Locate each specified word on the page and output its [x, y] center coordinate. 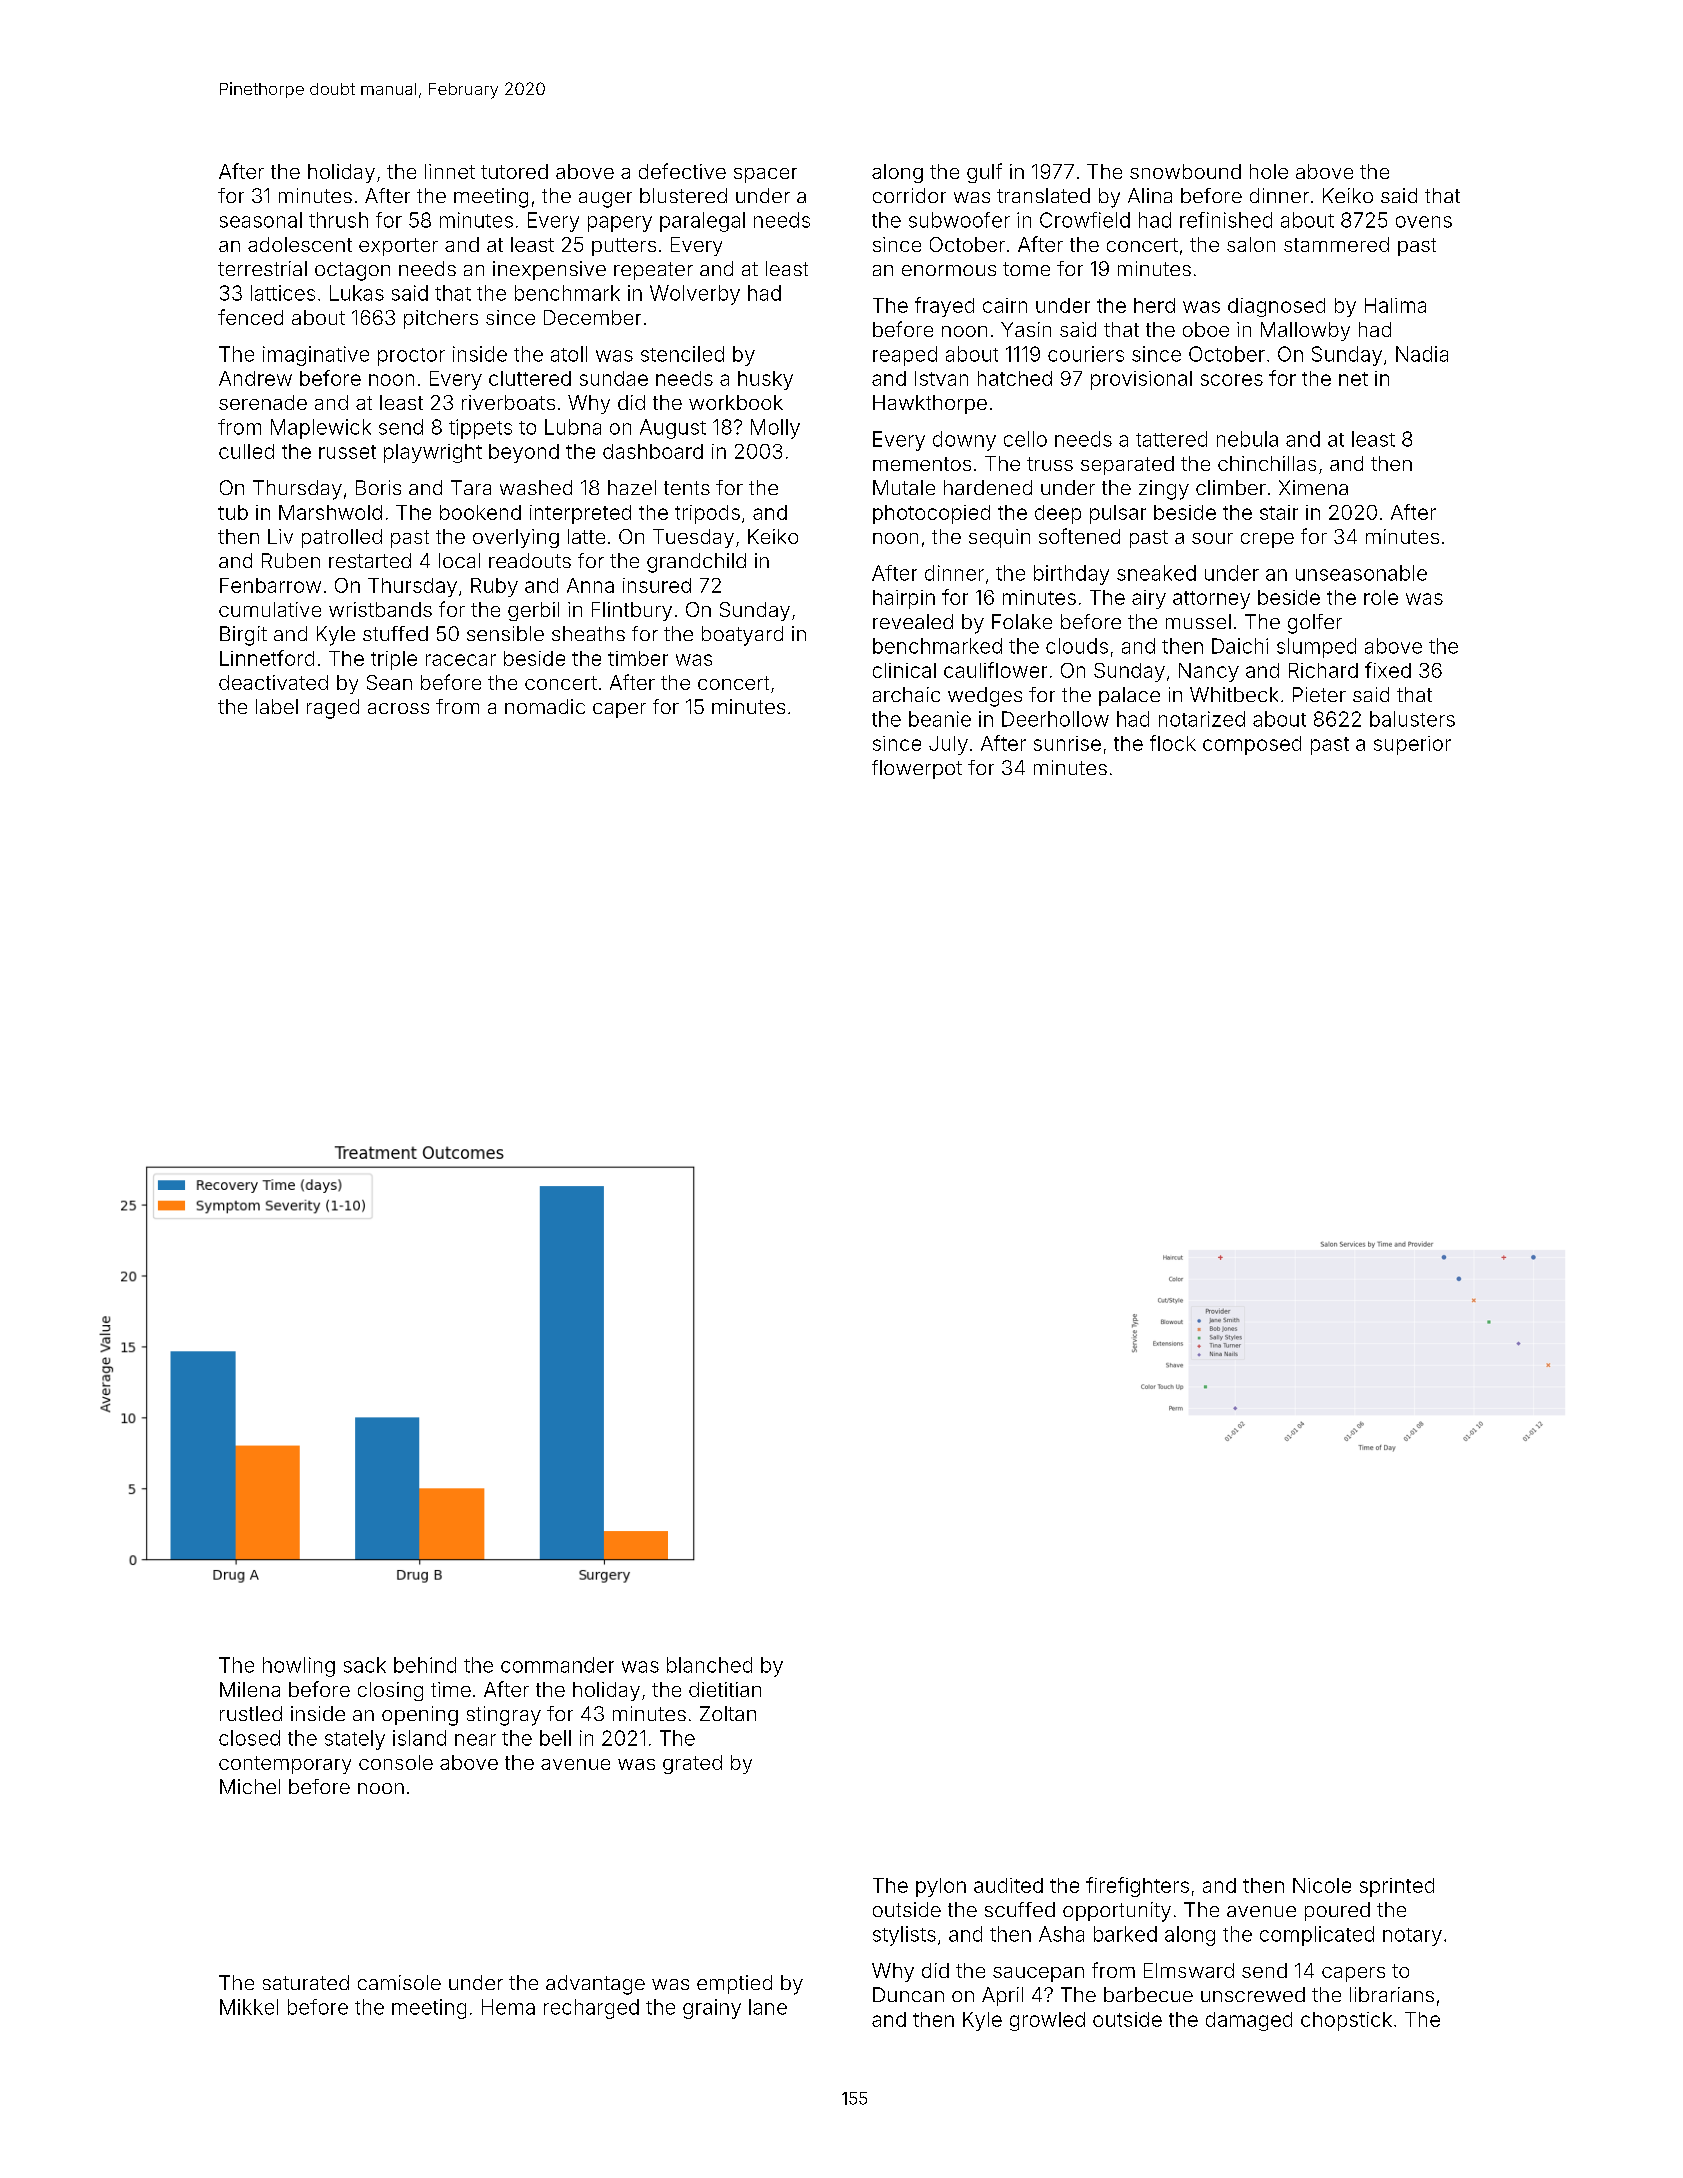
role [1381, 597]
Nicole [1322, 1885]
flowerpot [917, 769]
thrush [338, 220]
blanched [709, 1665]
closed [249, 1738]
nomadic [545, 706]
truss [1050, 464]
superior [1412, 745]
